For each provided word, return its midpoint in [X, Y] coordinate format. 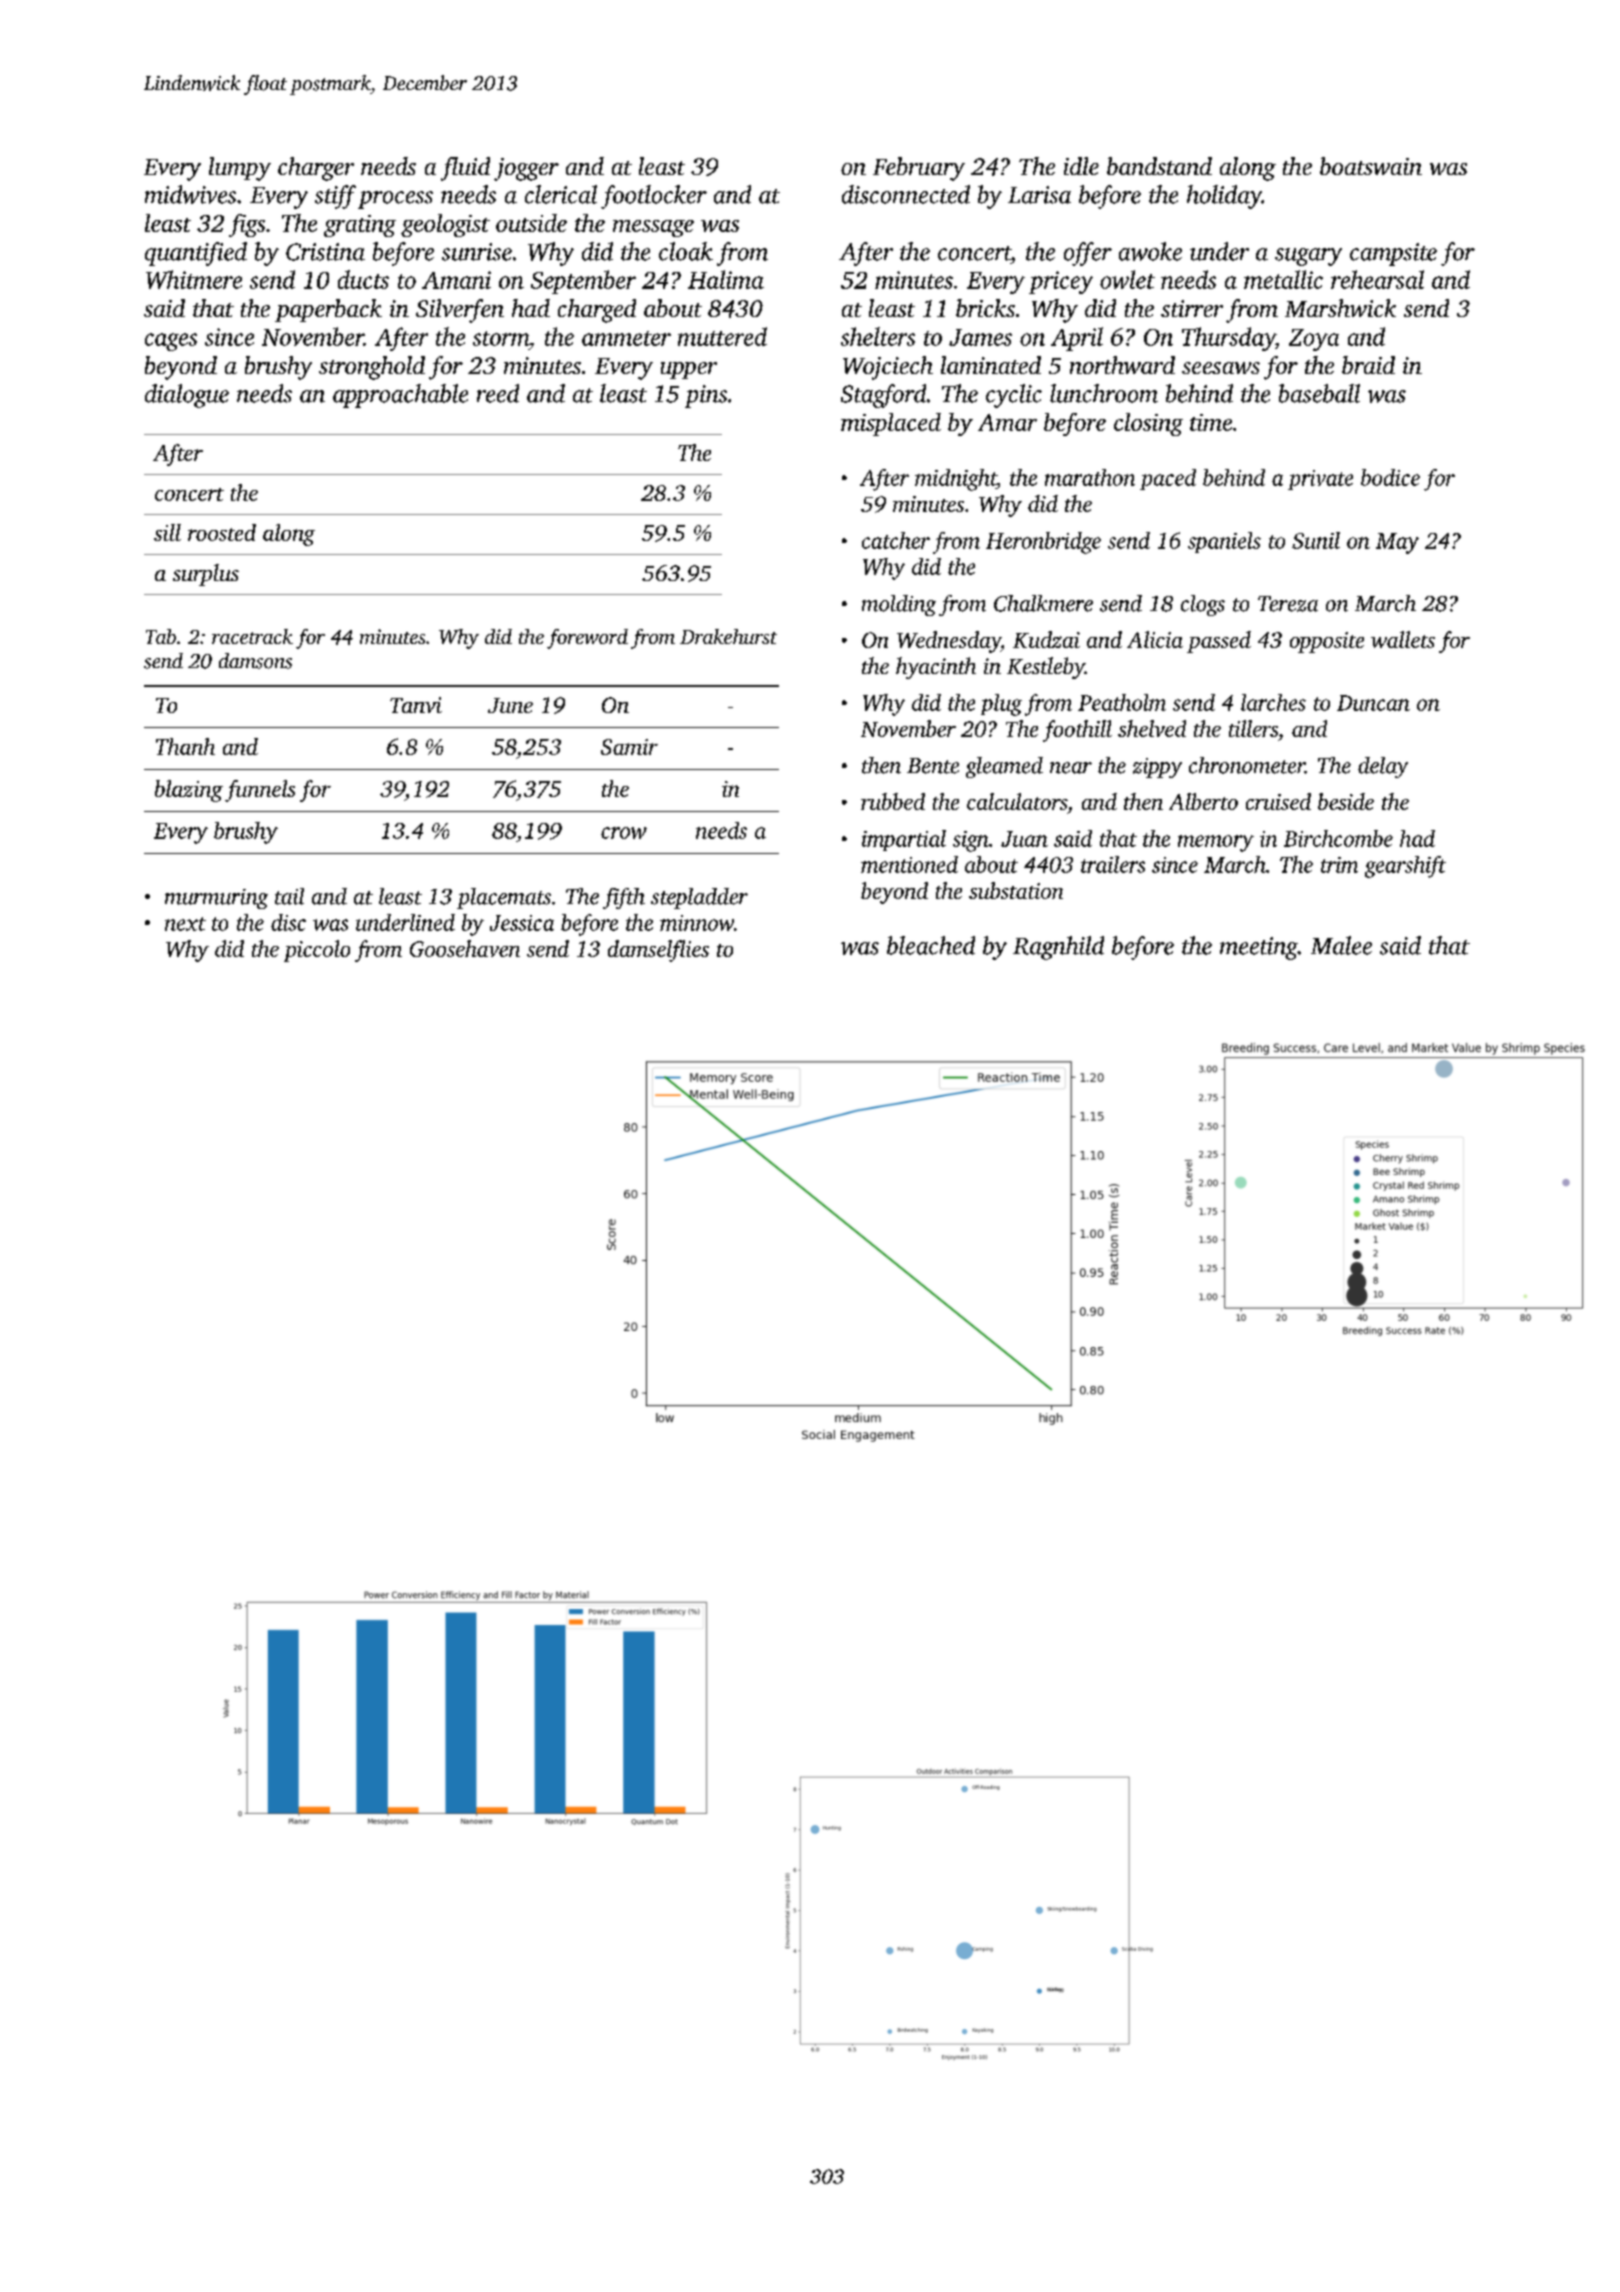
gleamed [1004, 767]
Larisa [1039, 195]
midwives [190, 194]
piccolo [317, 951]
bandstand [1159, 166]
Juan [1024, 839]
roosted [222, 532]
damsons [255, 661]
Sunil [1316, 540]
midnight [955, 480]
